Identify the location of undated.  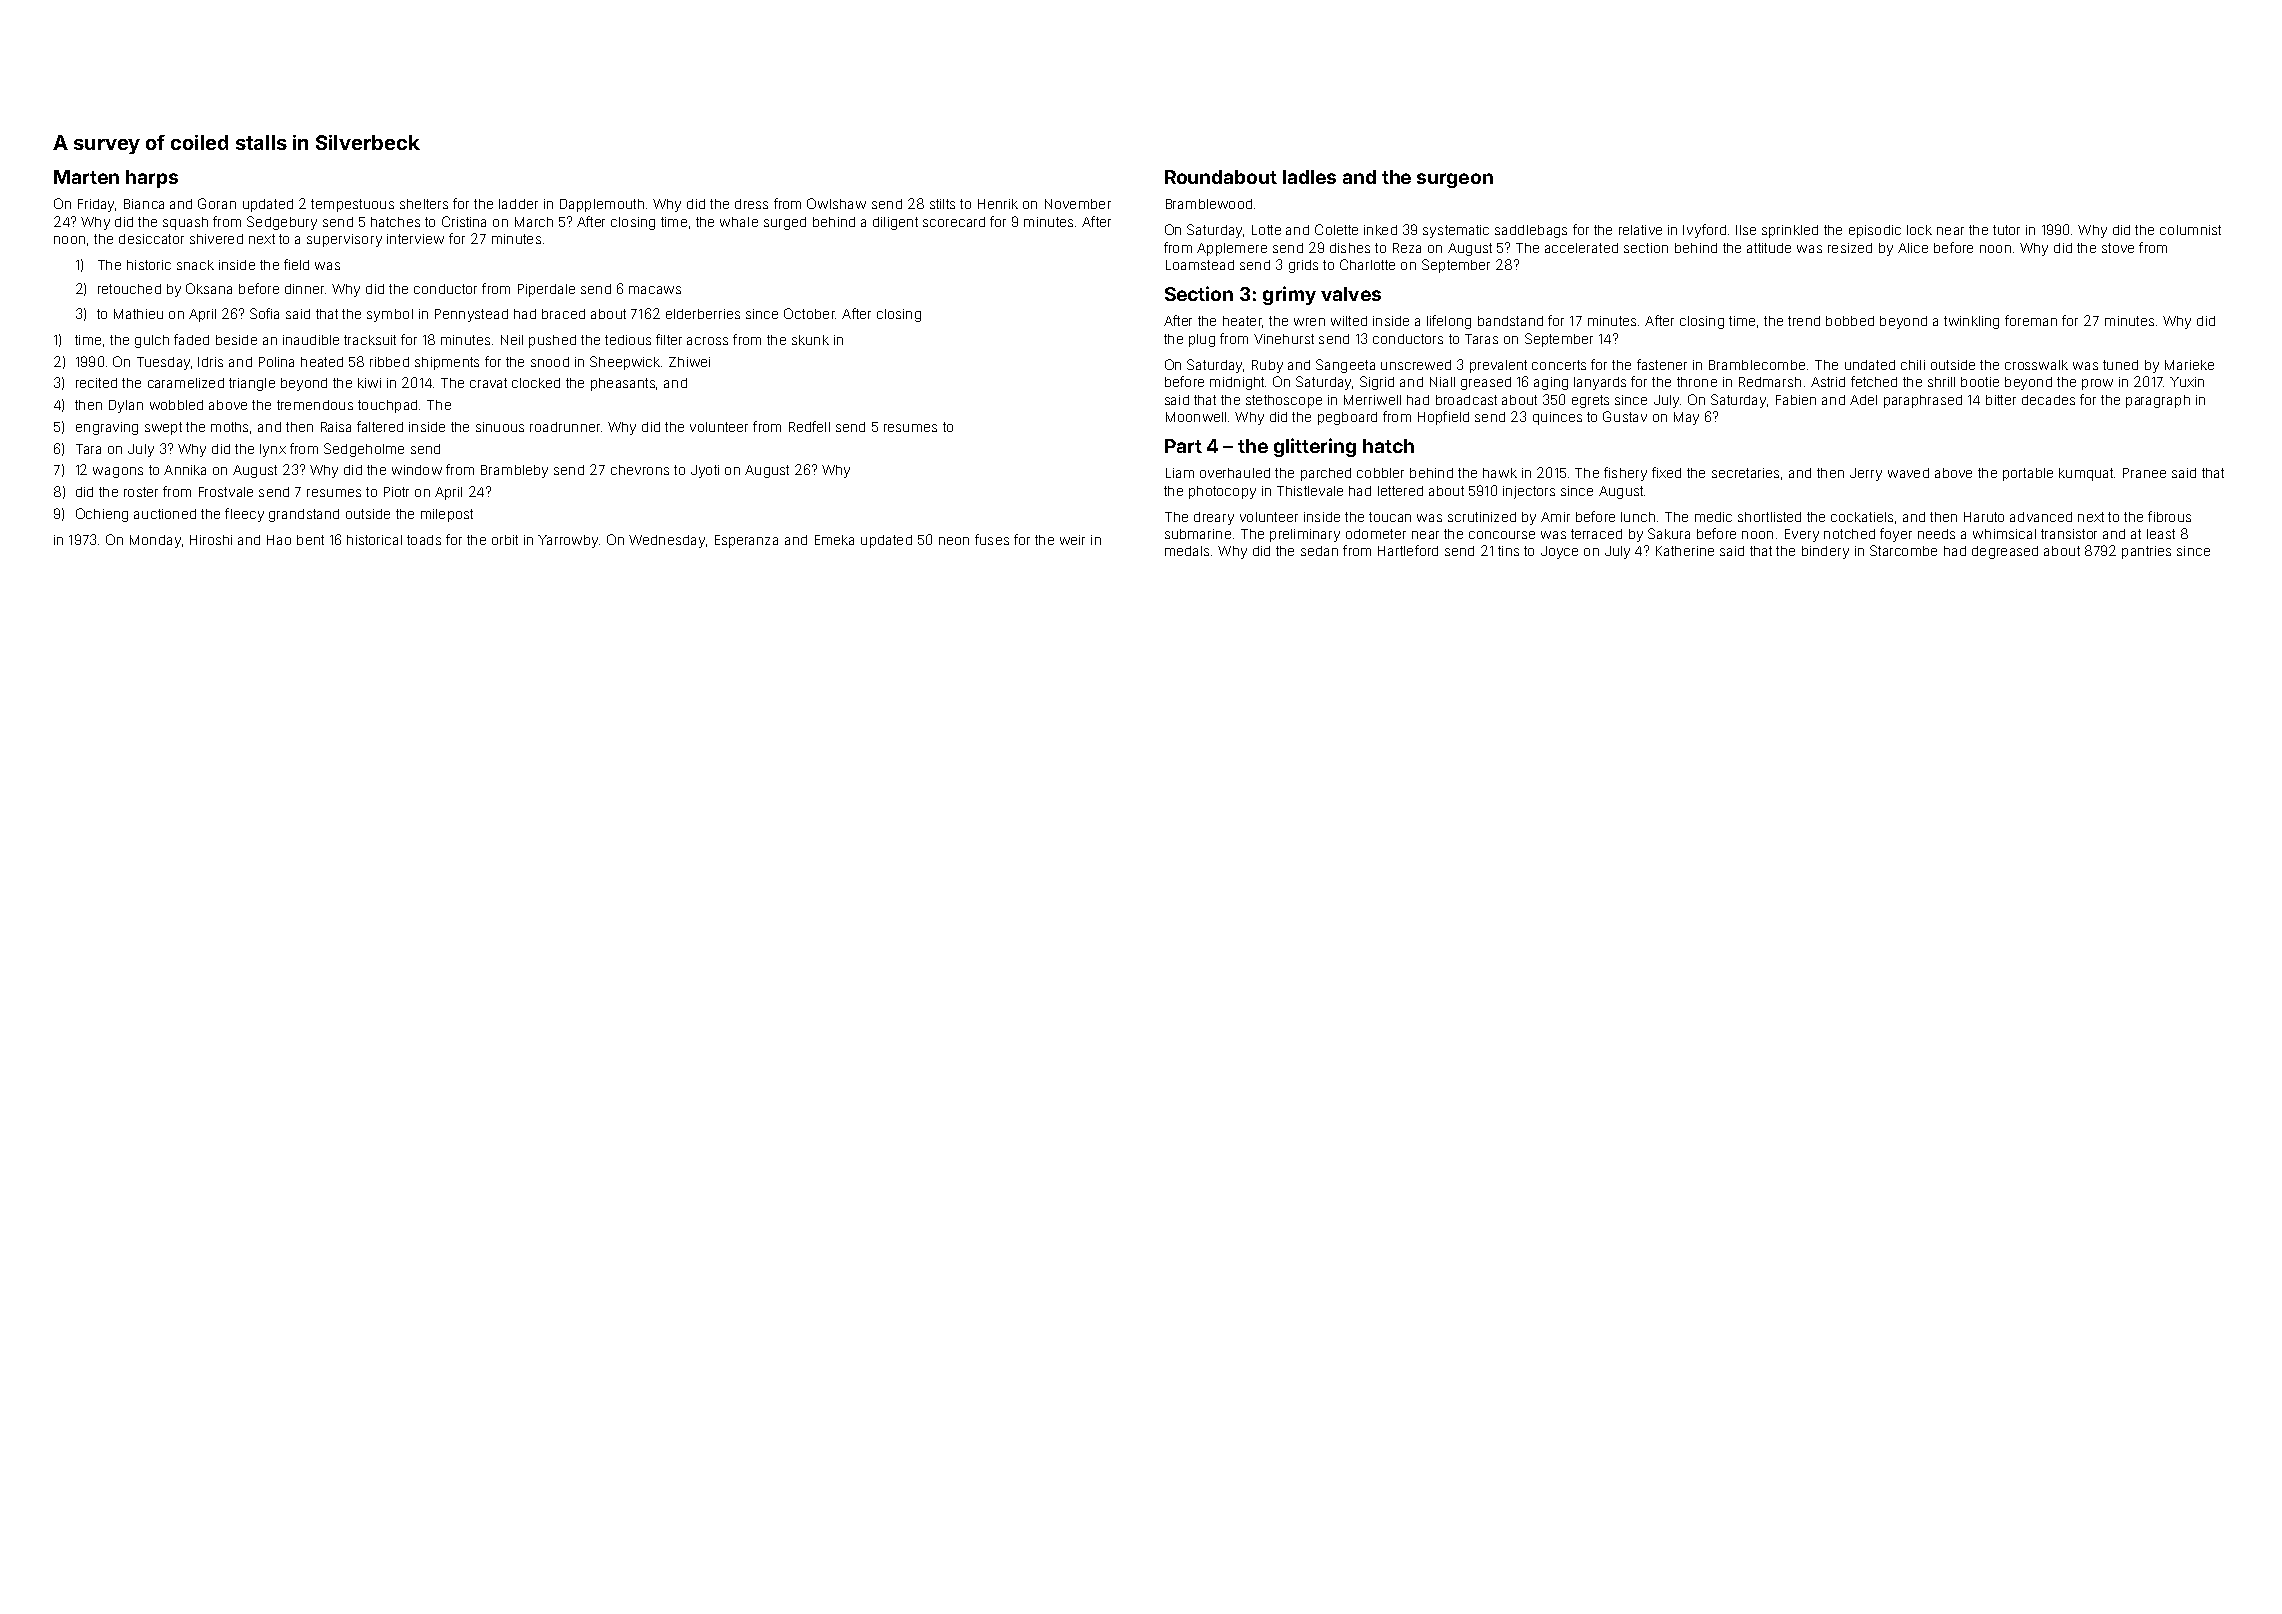
(1870, 365).
